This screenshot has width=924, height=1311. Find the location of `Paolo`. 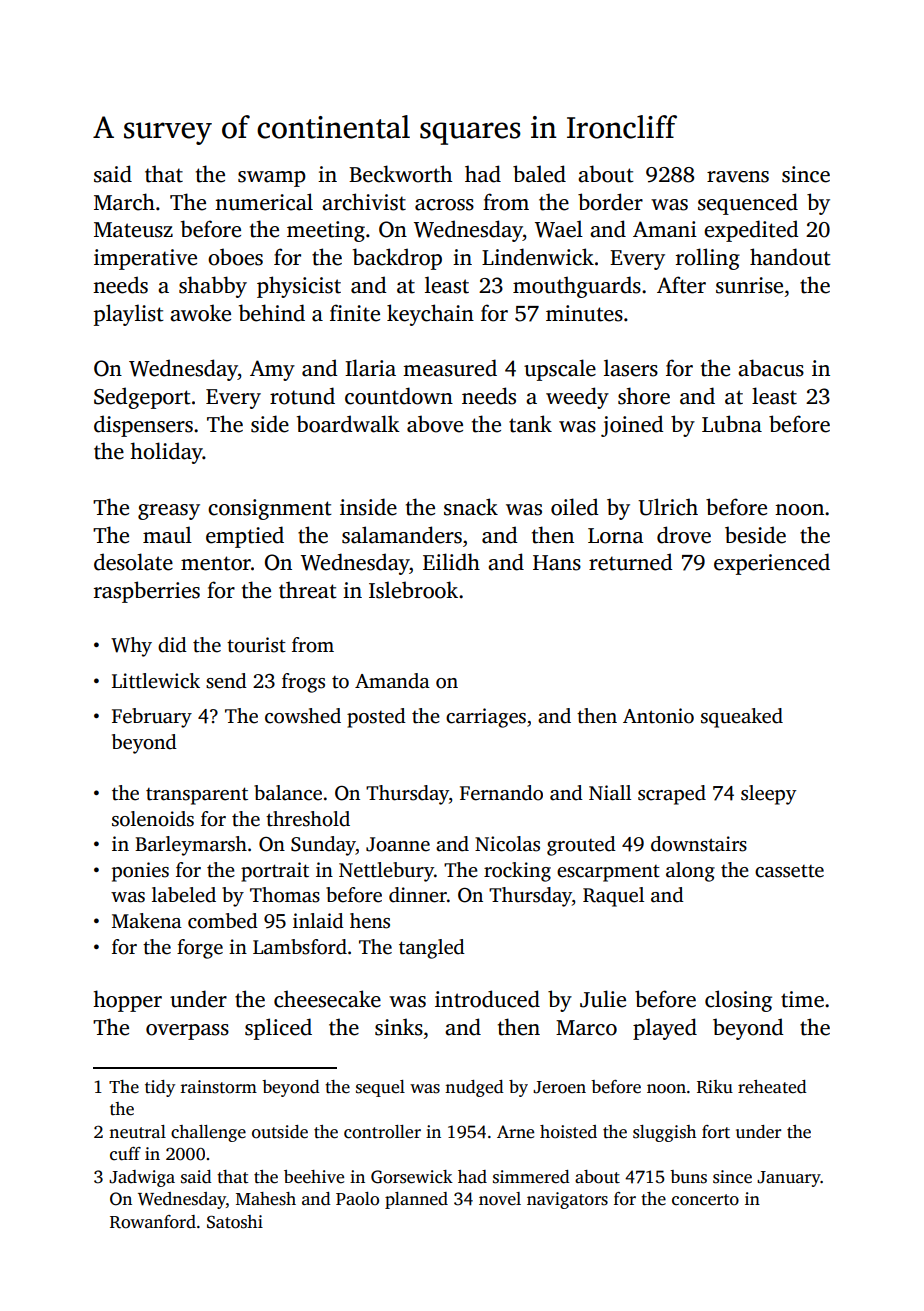

Paolo is located at coordinates (357, 1199).
